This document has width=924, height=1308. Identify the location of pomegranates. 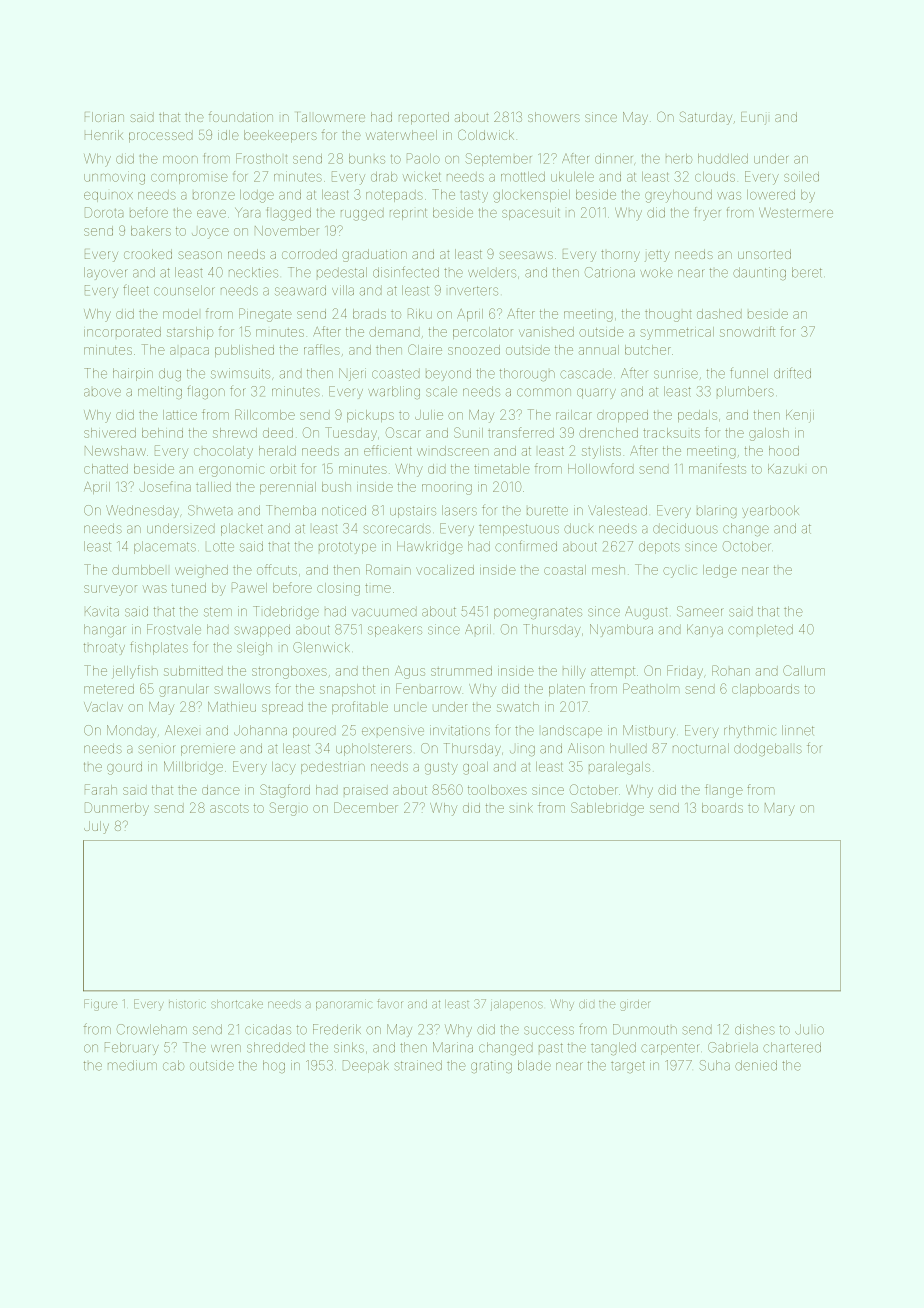
(538, 613).
